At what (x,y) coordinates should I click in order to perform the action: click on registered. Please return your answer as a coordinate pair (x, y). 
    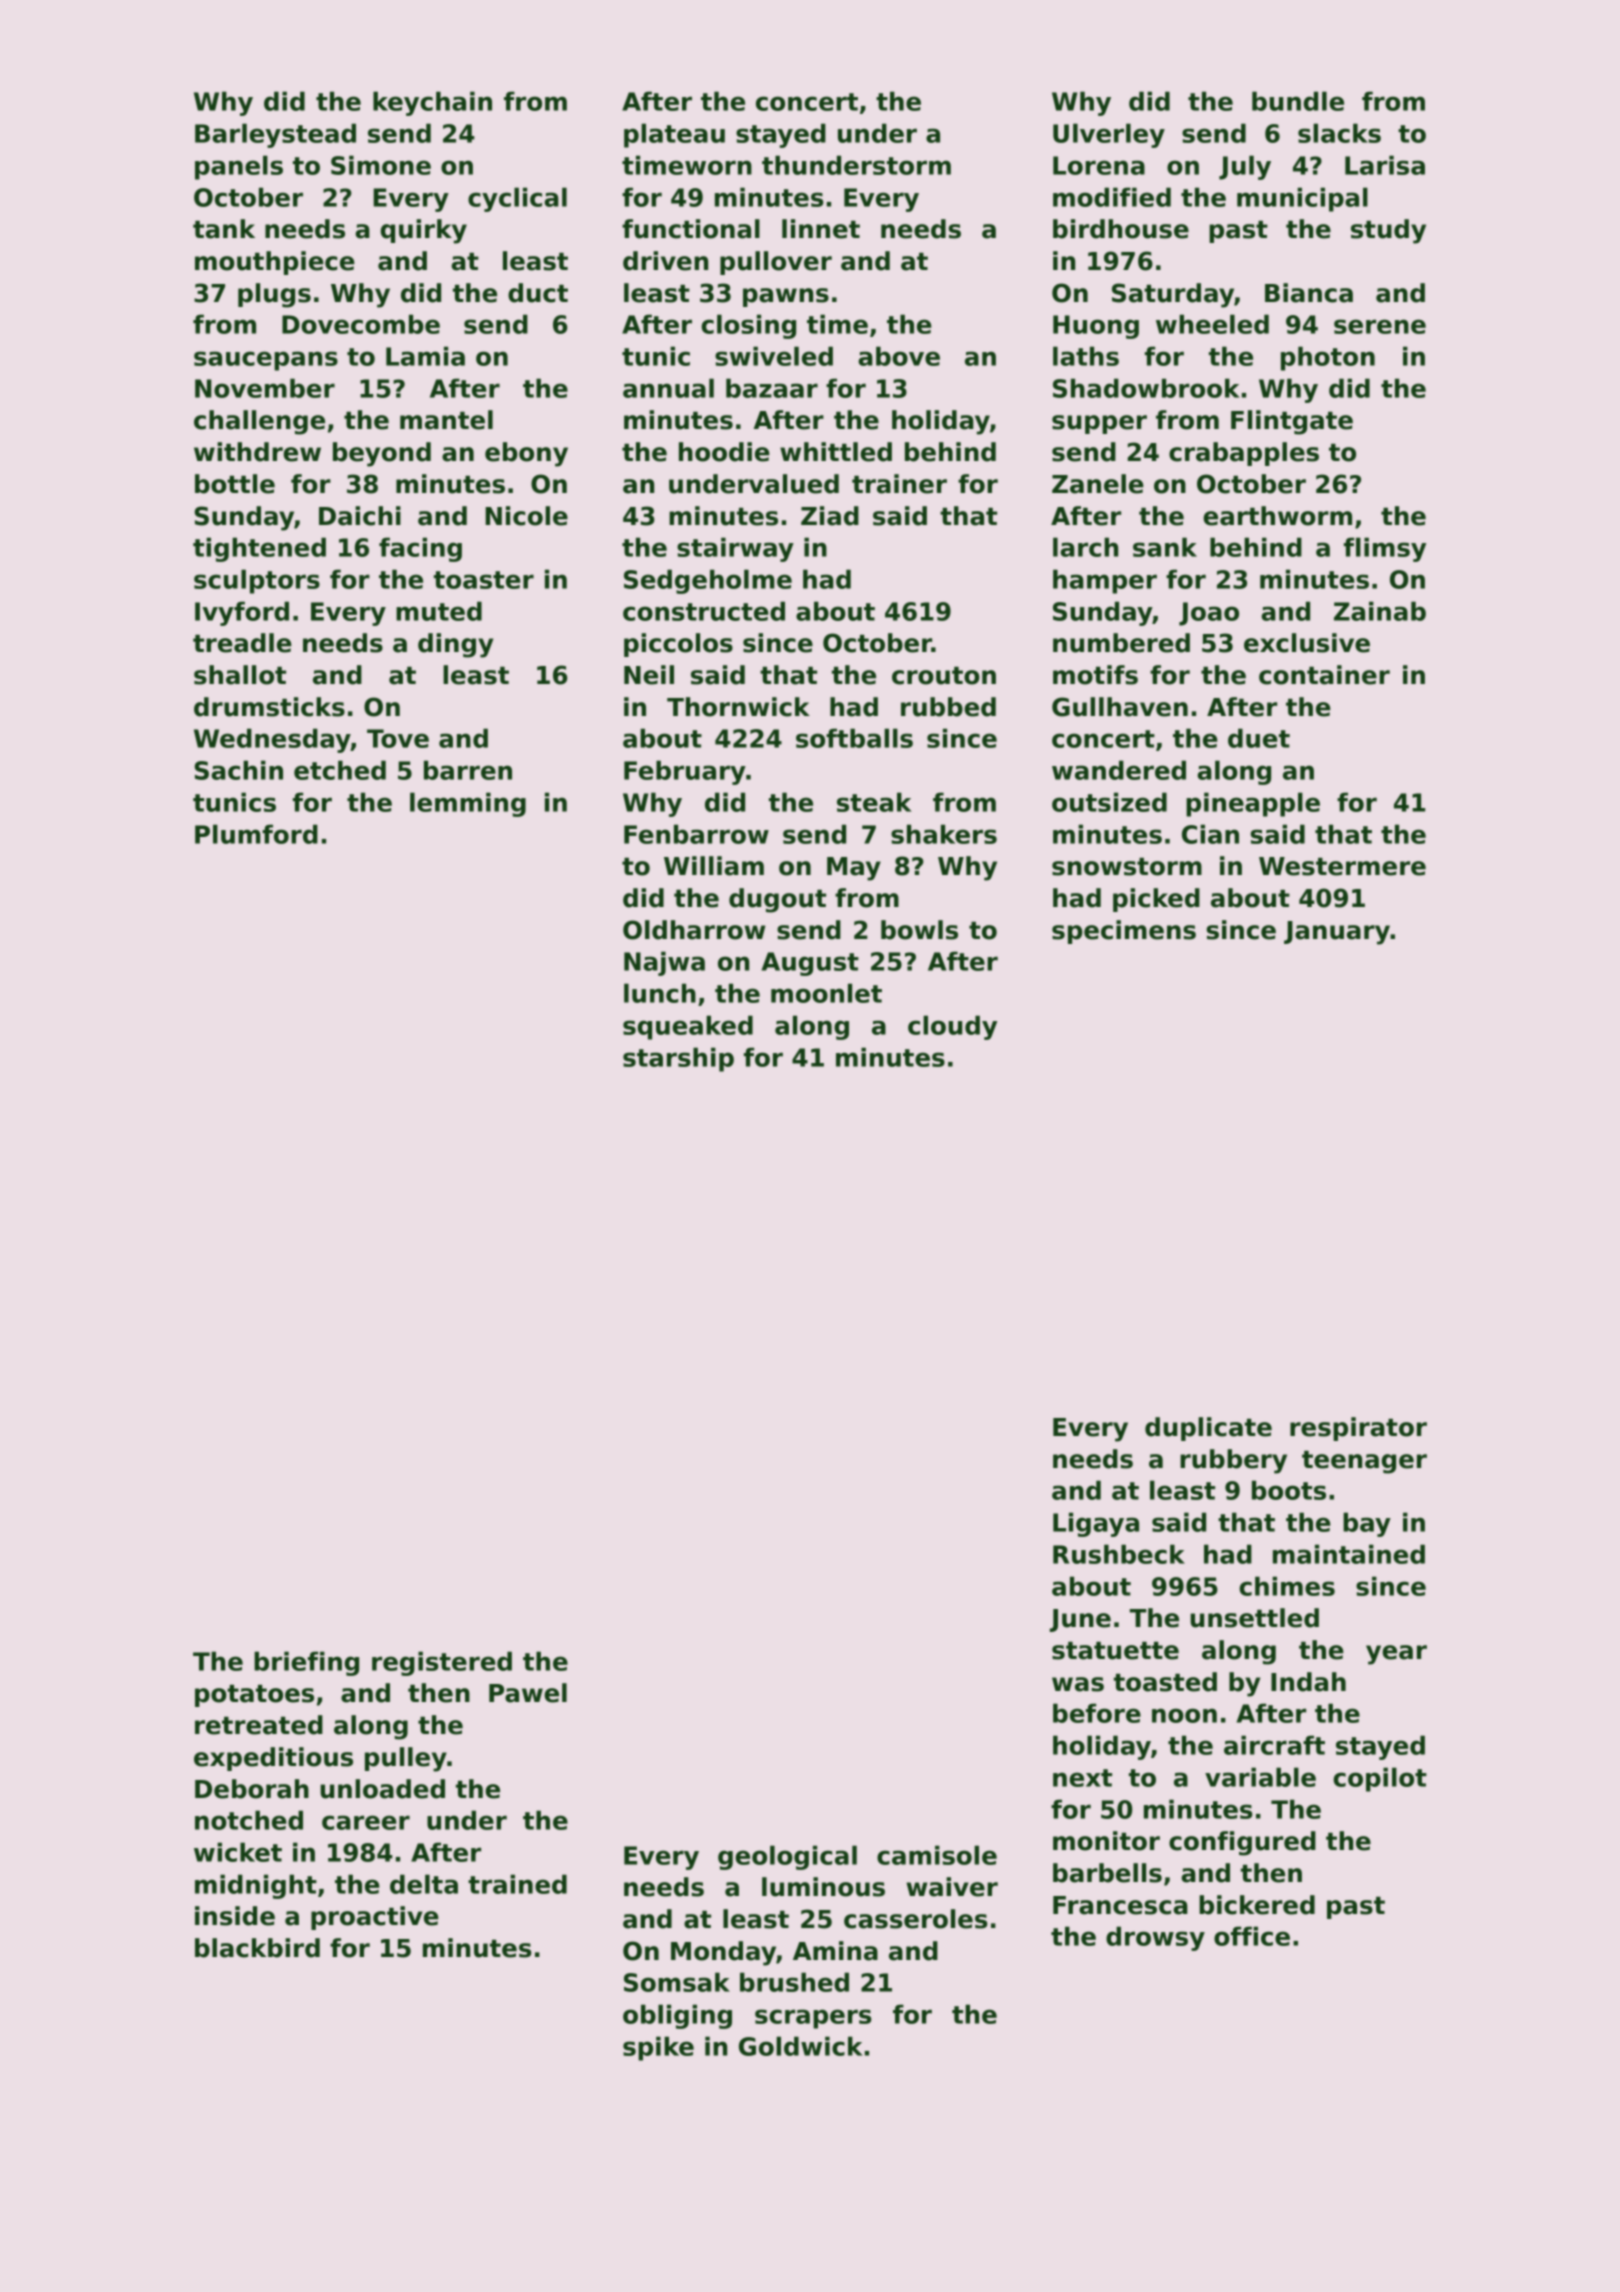
    Looking at the image, I should click on (442, 1663).
